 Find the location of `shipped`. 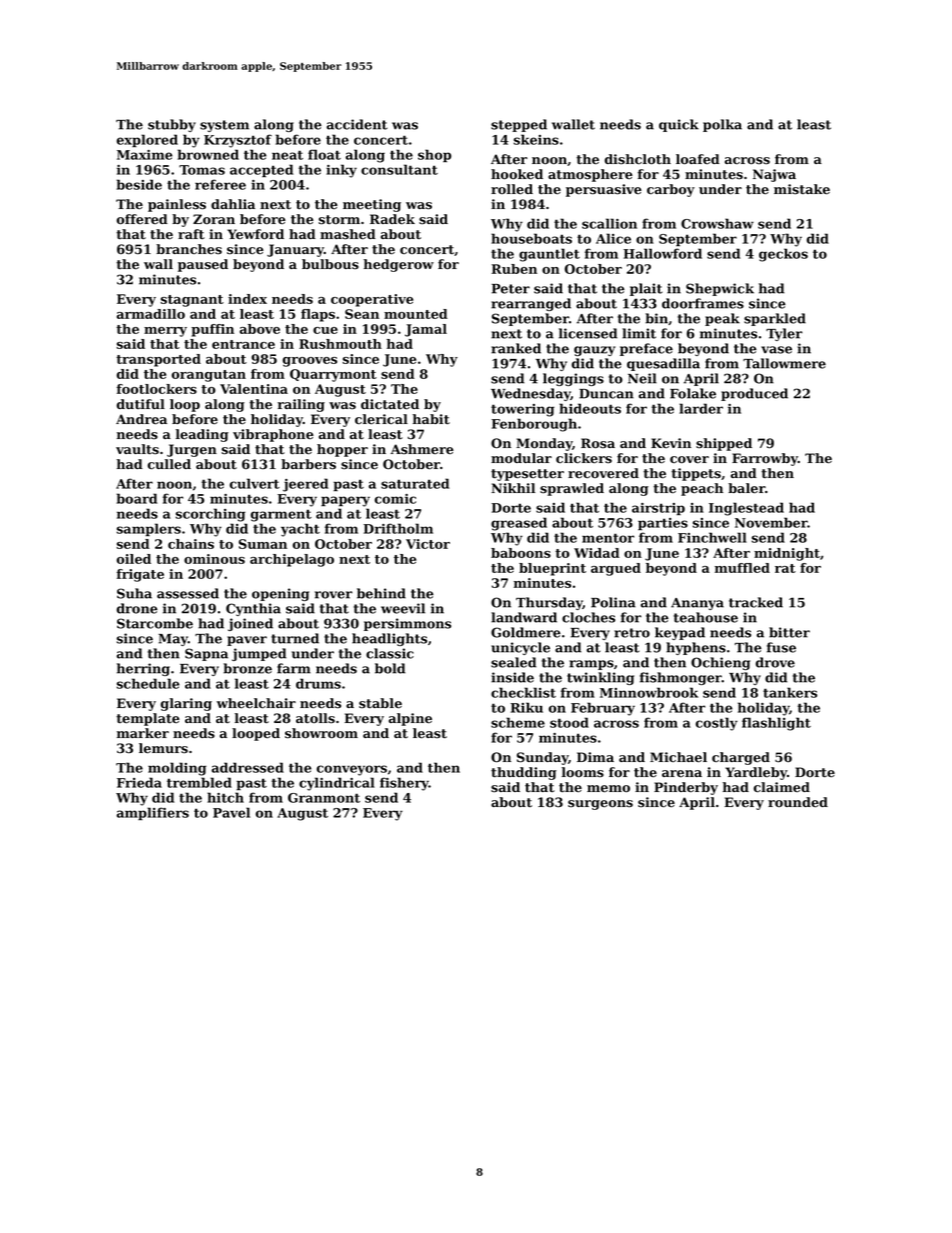

shipped is located at coordinates (724, 444).
